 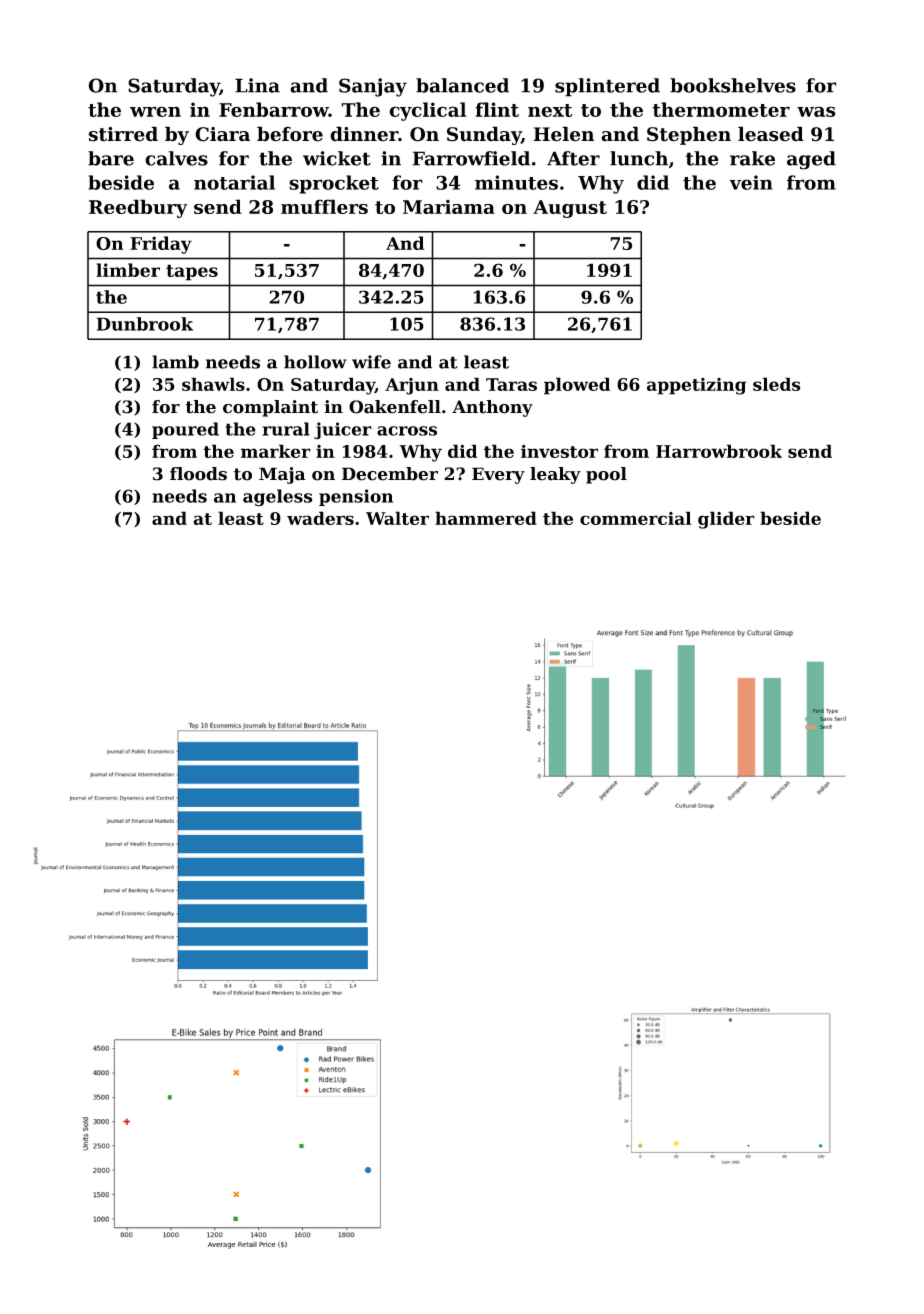 What do you see at coordinates (733, 85) in the page?
I see `bookshelves` at bounding box center [733, 85].
